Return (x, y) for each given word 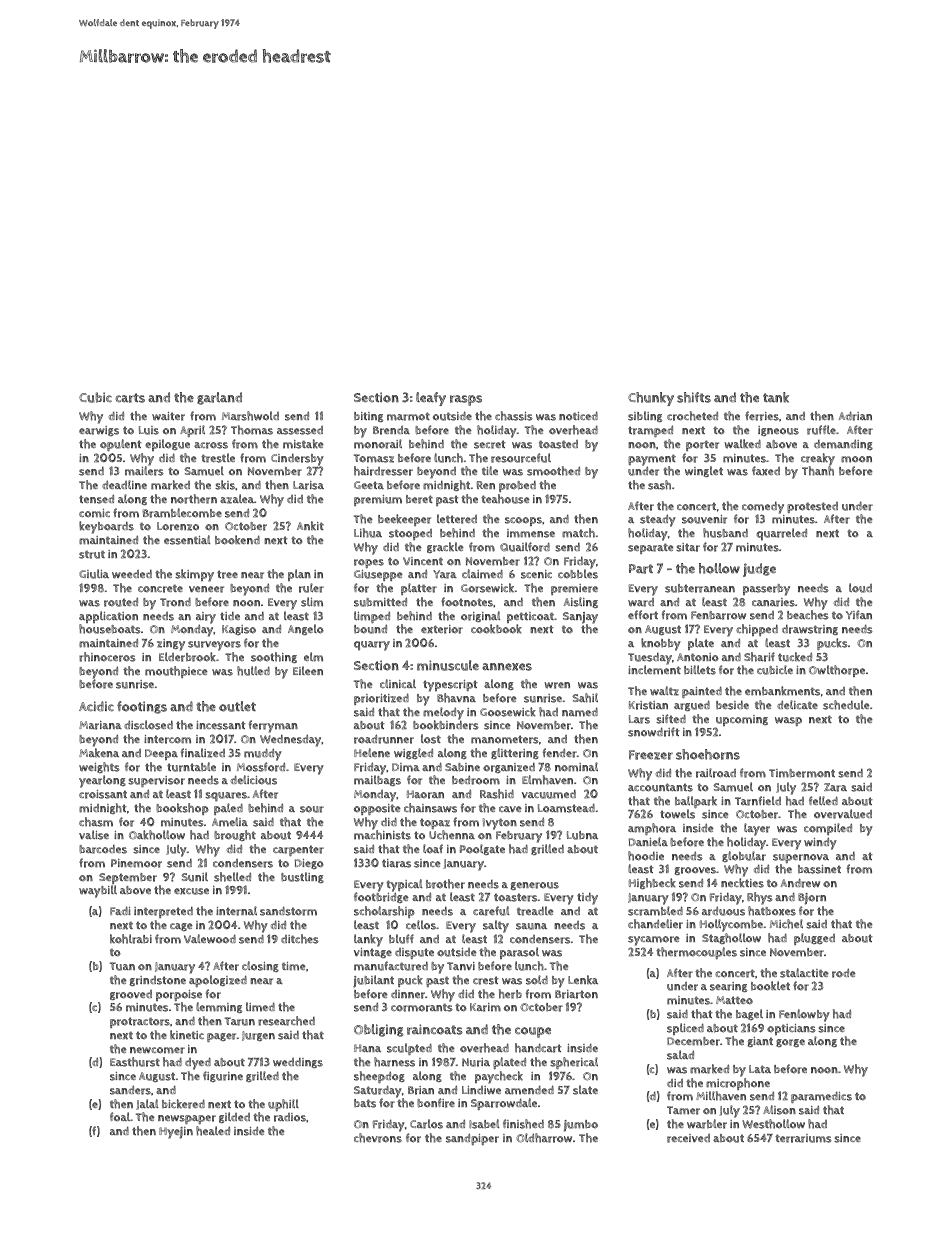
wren (557, 685)
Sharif (759, 657)
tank (776, 397)
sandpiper (472, 1139)
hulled (253, 671)
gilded (234, 1117)
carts (130, 398)
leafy (431, 399)
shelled (232, 877)
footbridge (381, 897)
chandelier (655, 924)
